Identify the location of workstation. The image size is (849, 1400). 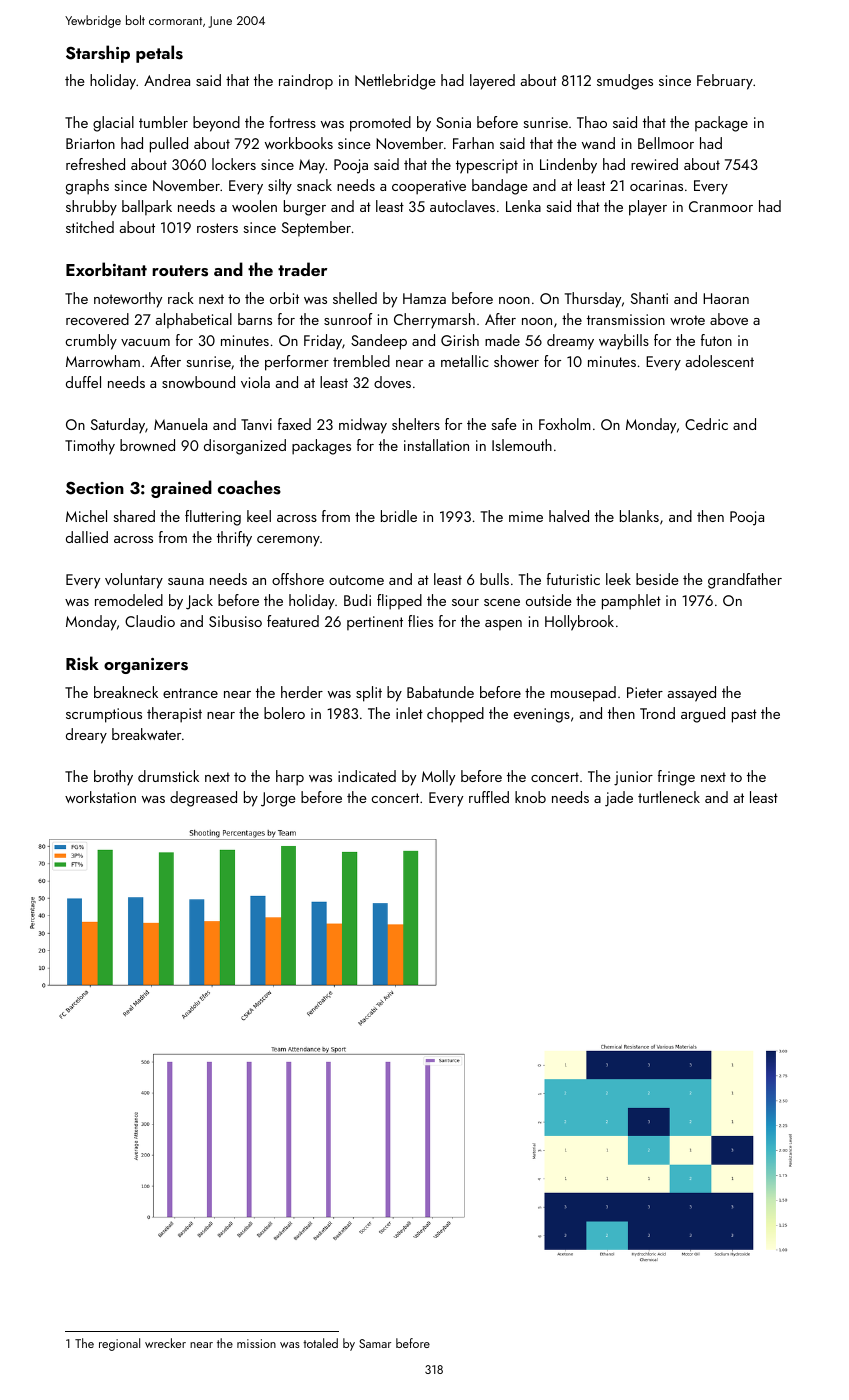
(100, 797).
